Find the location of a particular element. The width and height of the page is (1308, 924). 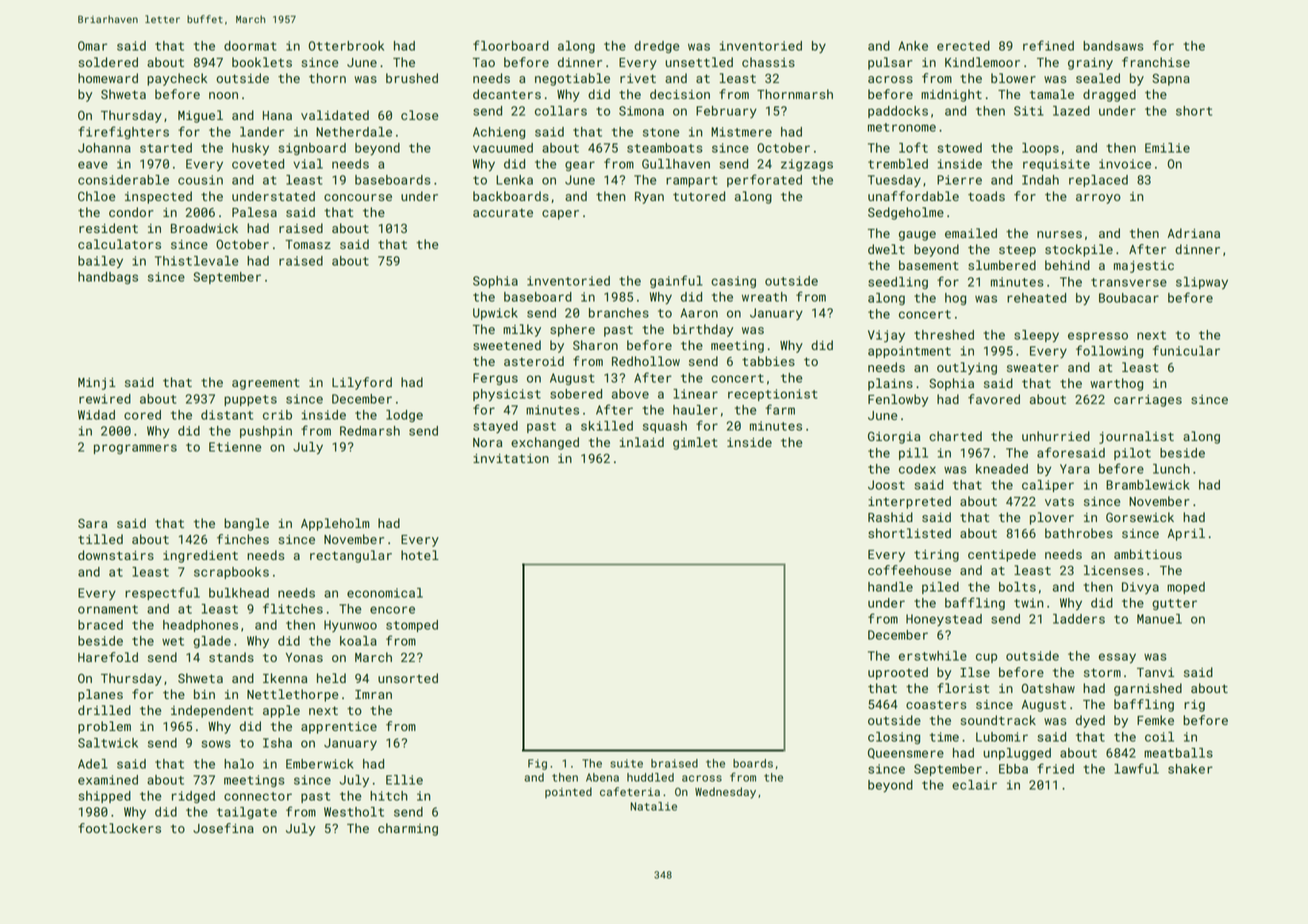

midnight is located at coordinates (951, 95).
